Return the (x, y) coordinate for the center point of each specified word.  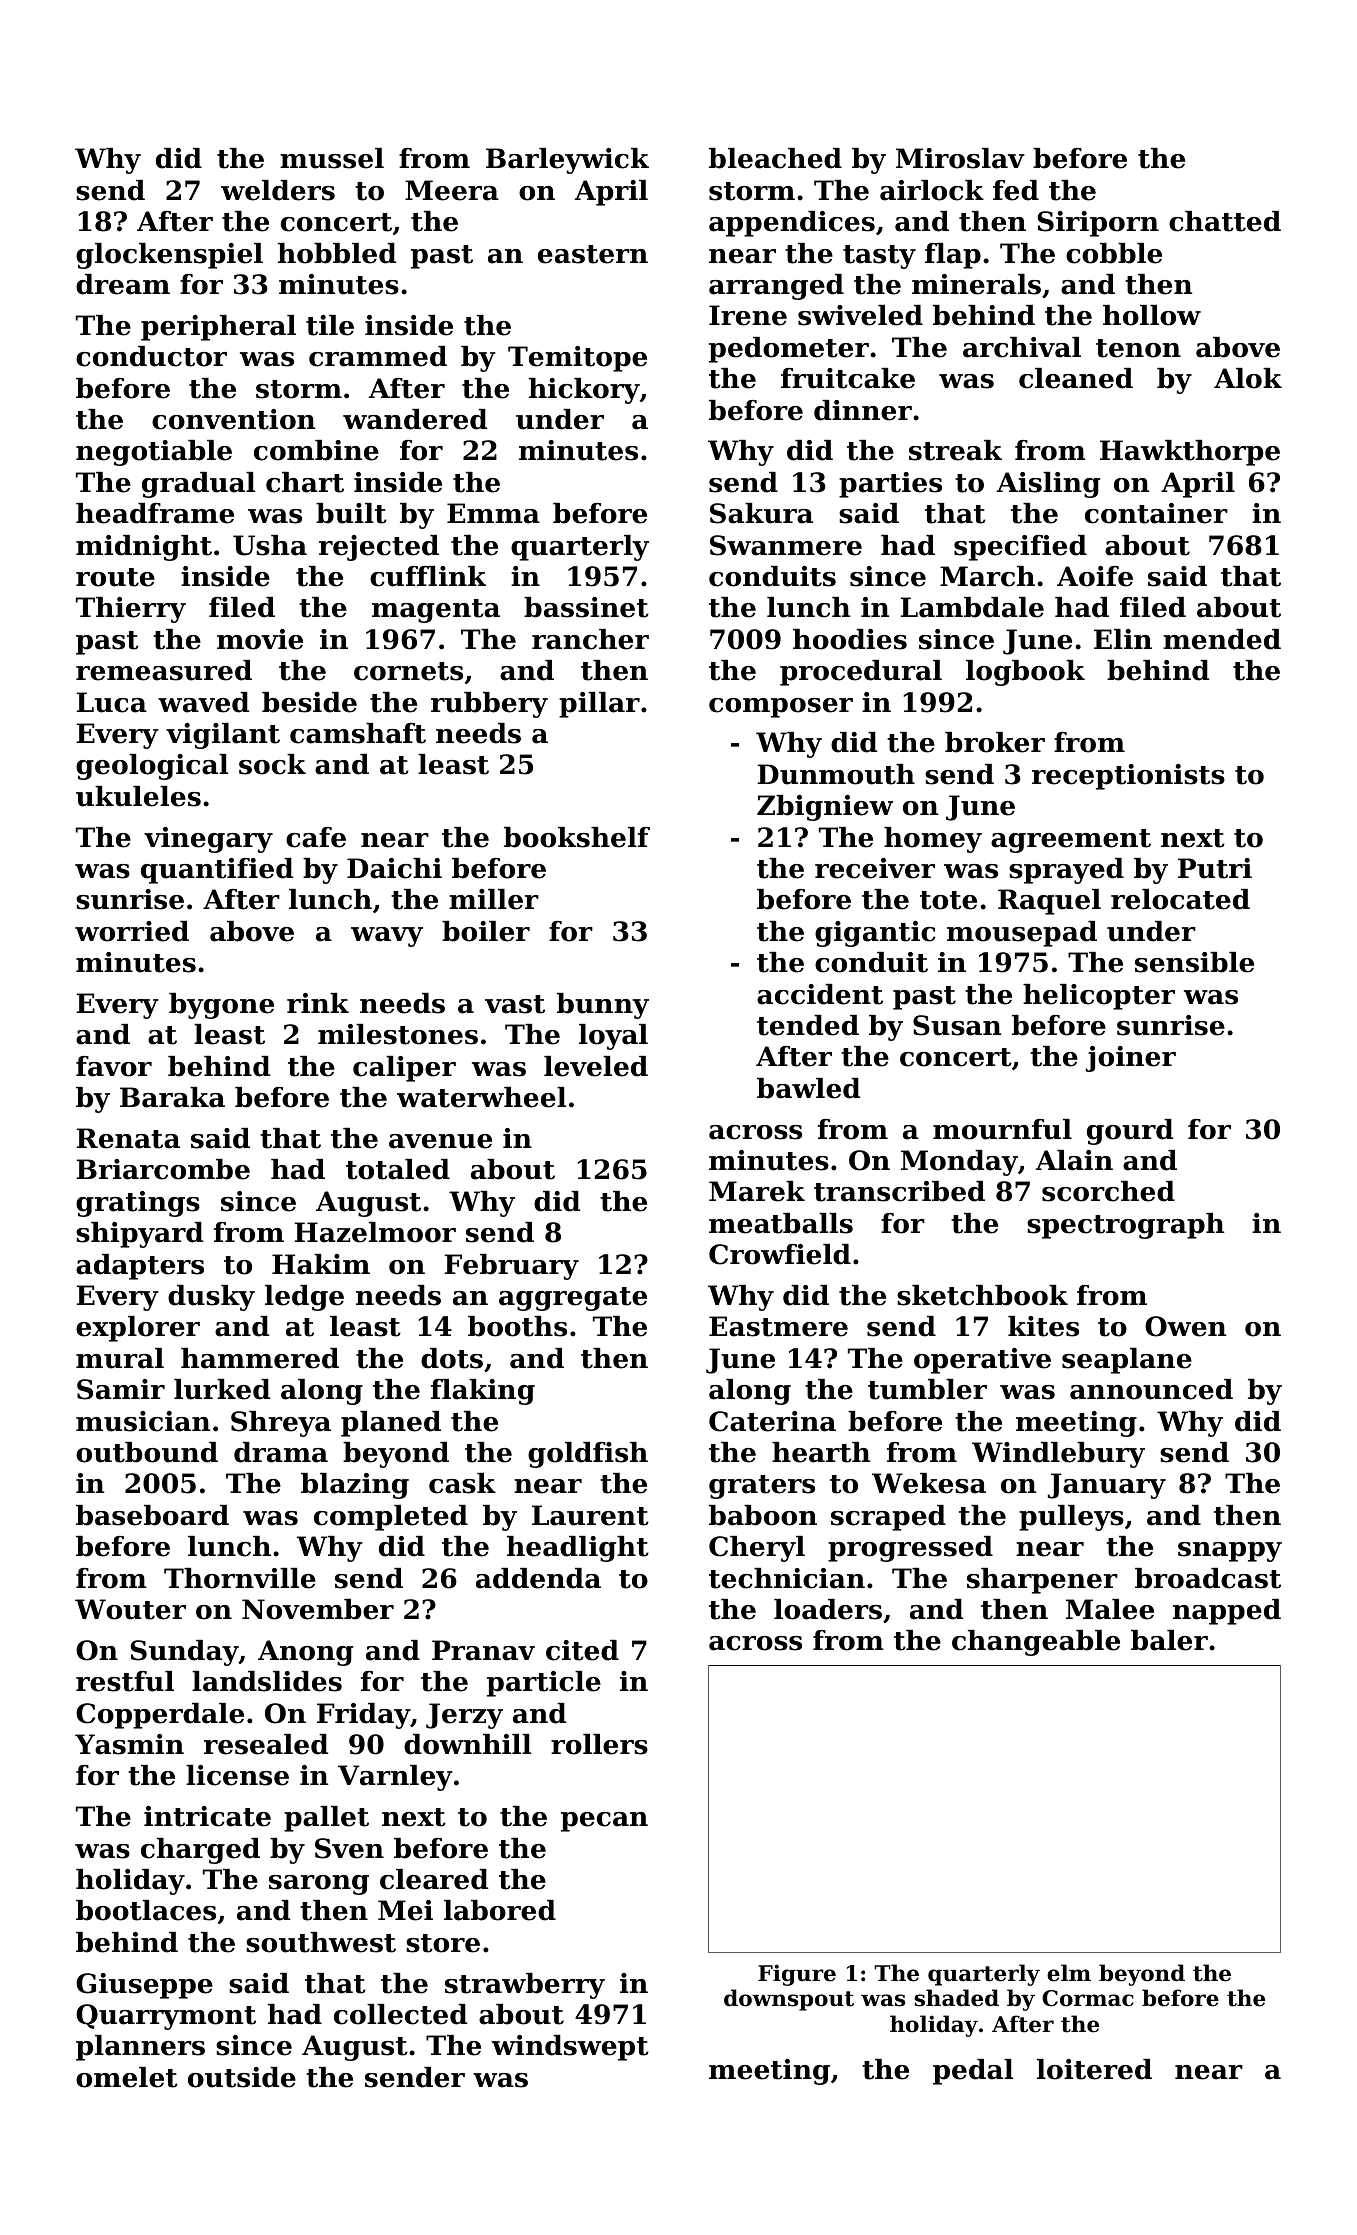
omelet (127, 2077)
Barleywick (567, 161)
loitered (1094, 2069)
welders (278, 190)
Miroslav (960, 158)
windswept (570, 2048)
